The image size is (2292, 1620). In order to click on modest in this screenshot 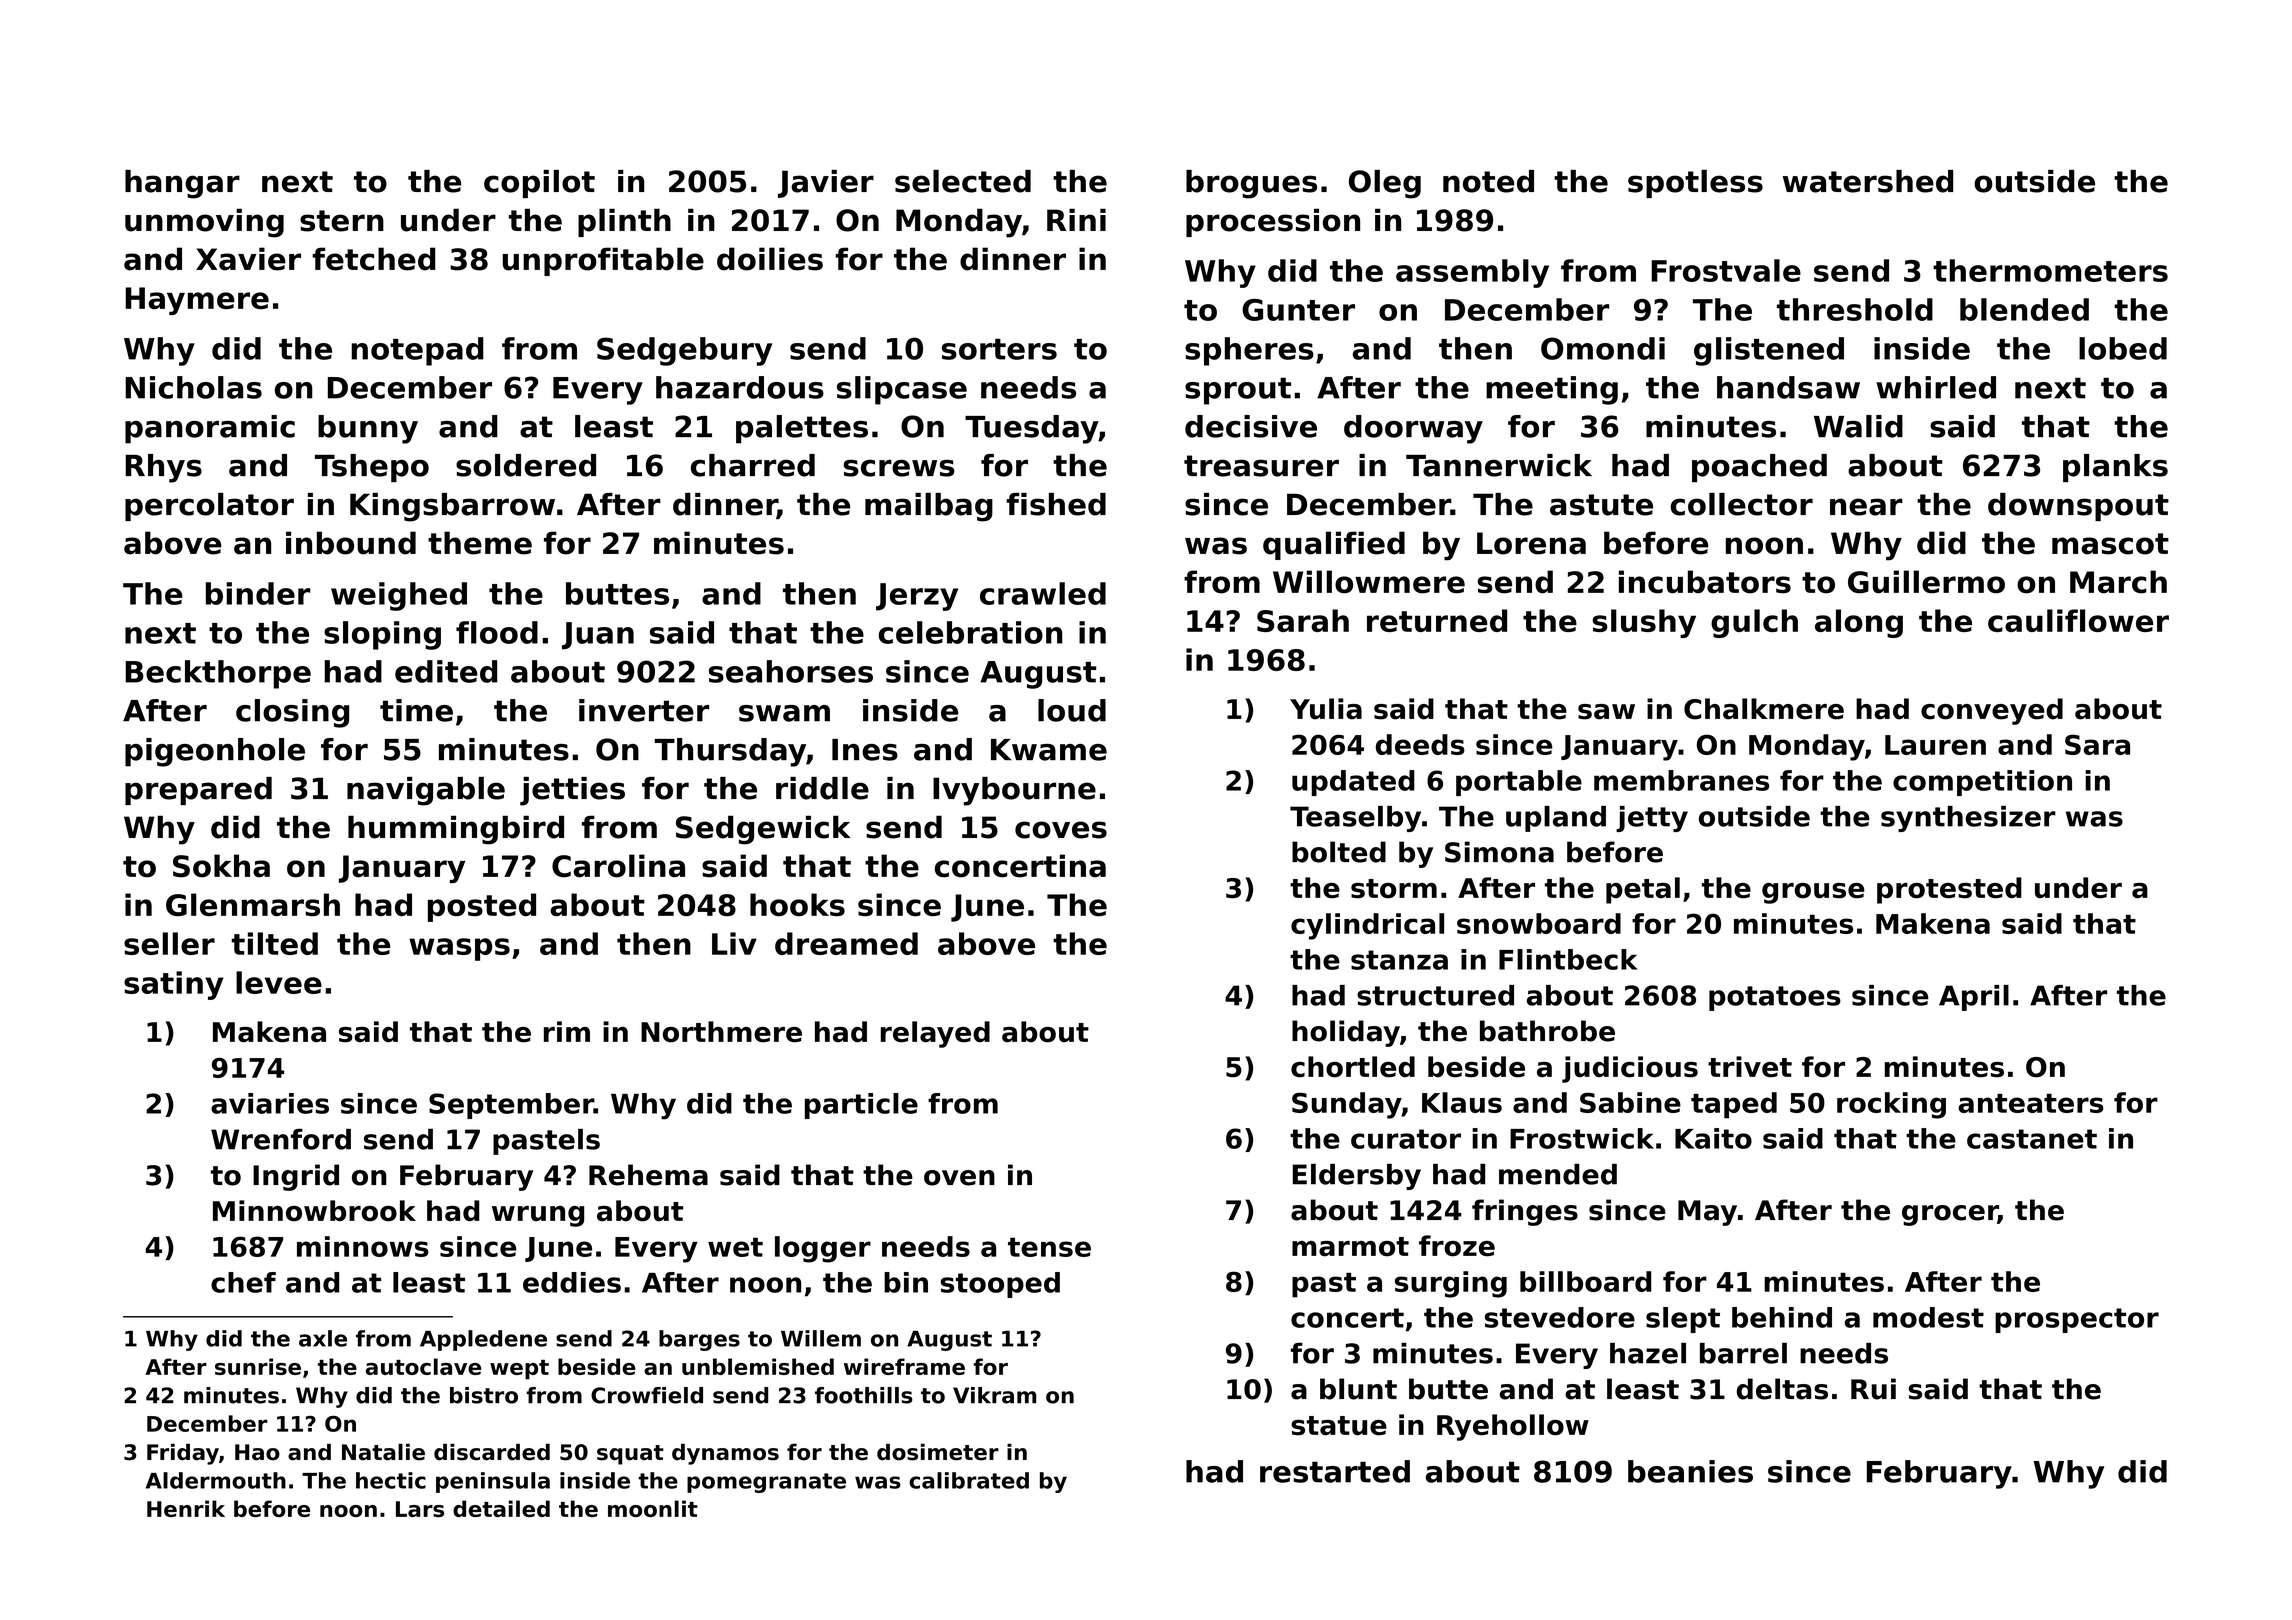, I will do `click(1928, 1317)`.
